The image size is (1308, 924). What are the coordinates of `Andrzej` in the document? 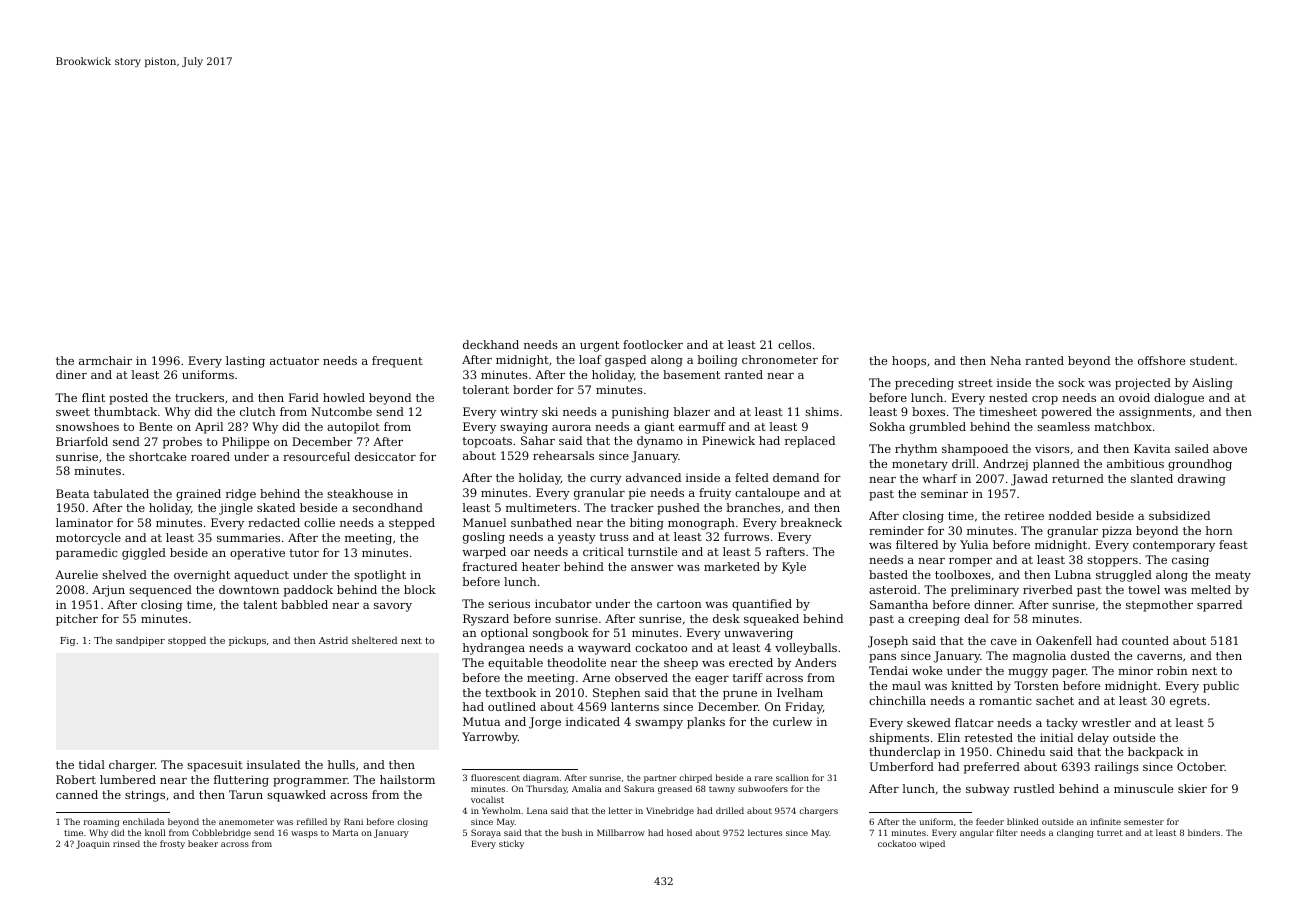 It's located at (1005, 465).
